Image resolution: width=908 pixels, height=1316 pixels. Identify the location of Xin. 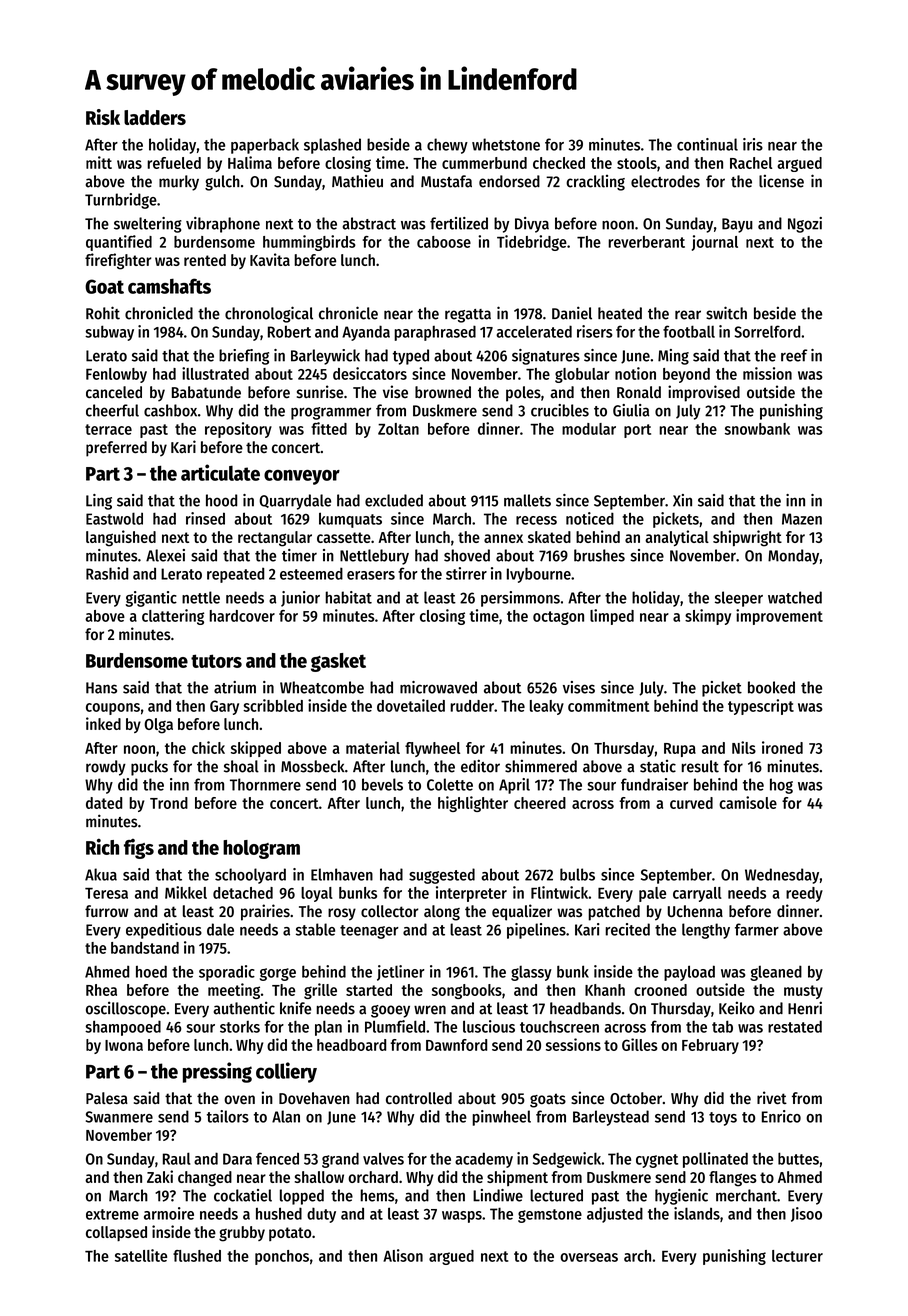
(682, 500).
